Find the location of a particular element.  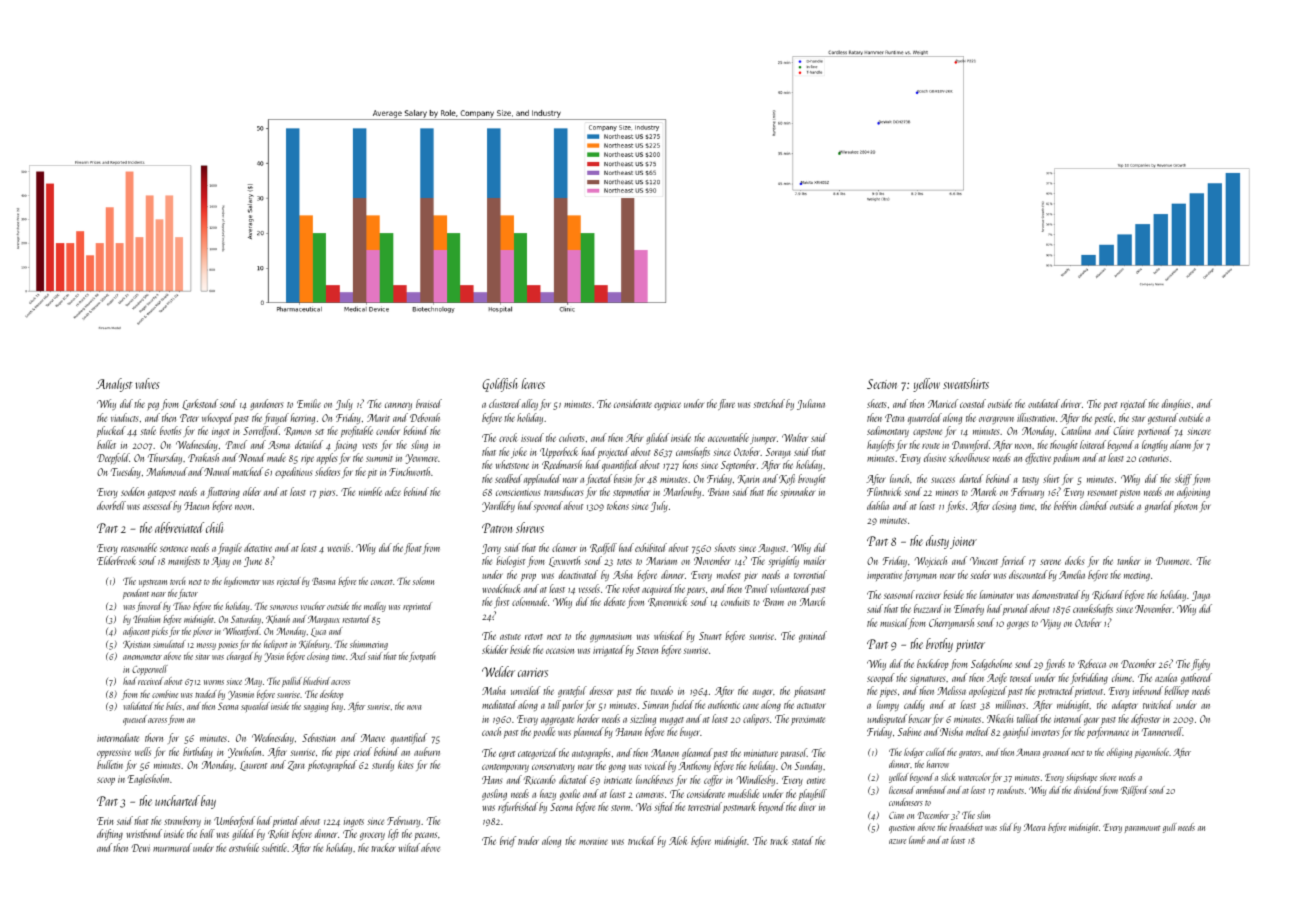

Jaya is located at coordinates (1201, 596).
